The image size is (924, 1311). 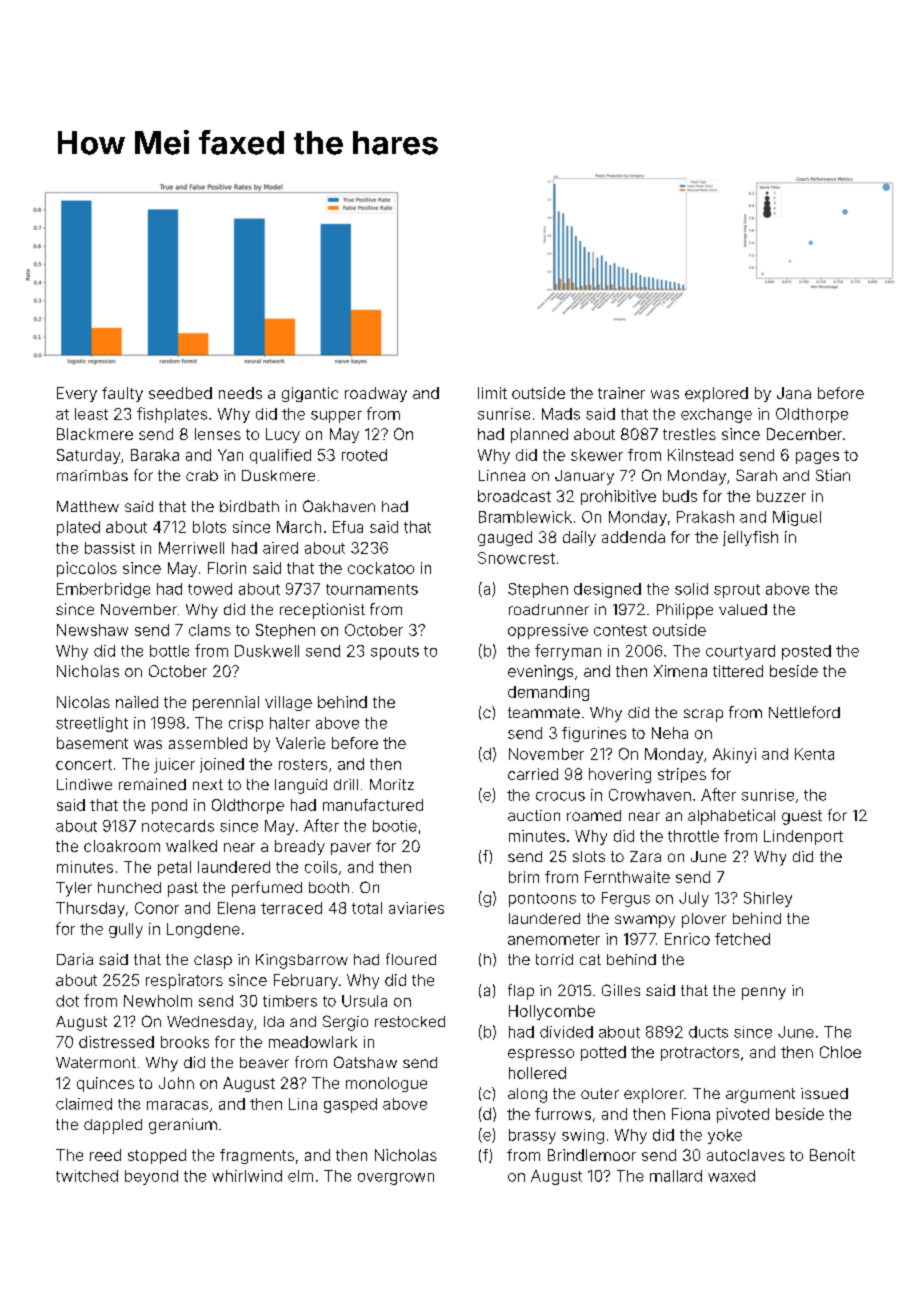 I want to click on roadway, so click(x=376, y=394).
